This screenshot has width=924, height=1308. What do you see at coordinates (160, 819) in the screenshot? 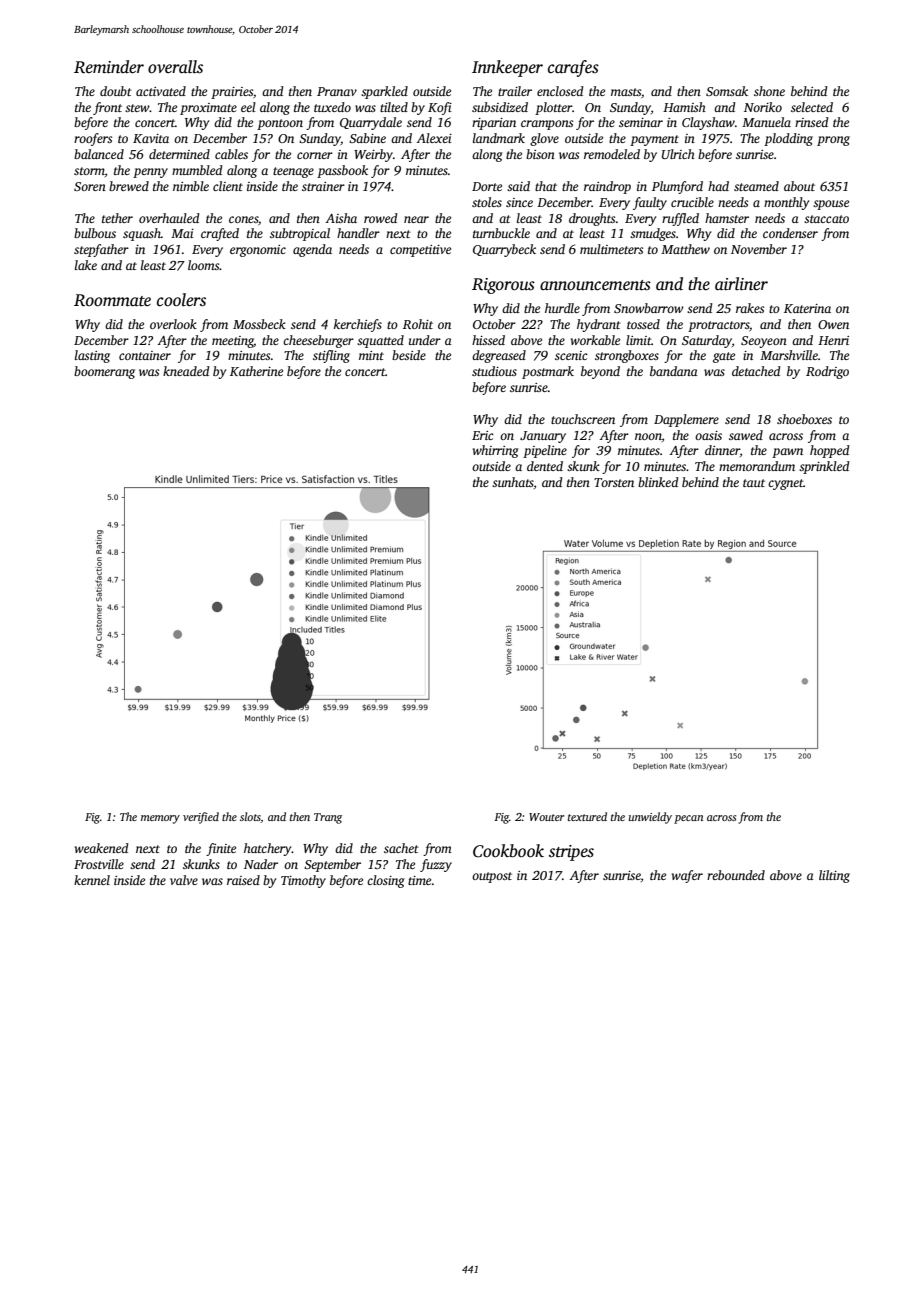
I see `memory` at bounding box center [160, 819].
